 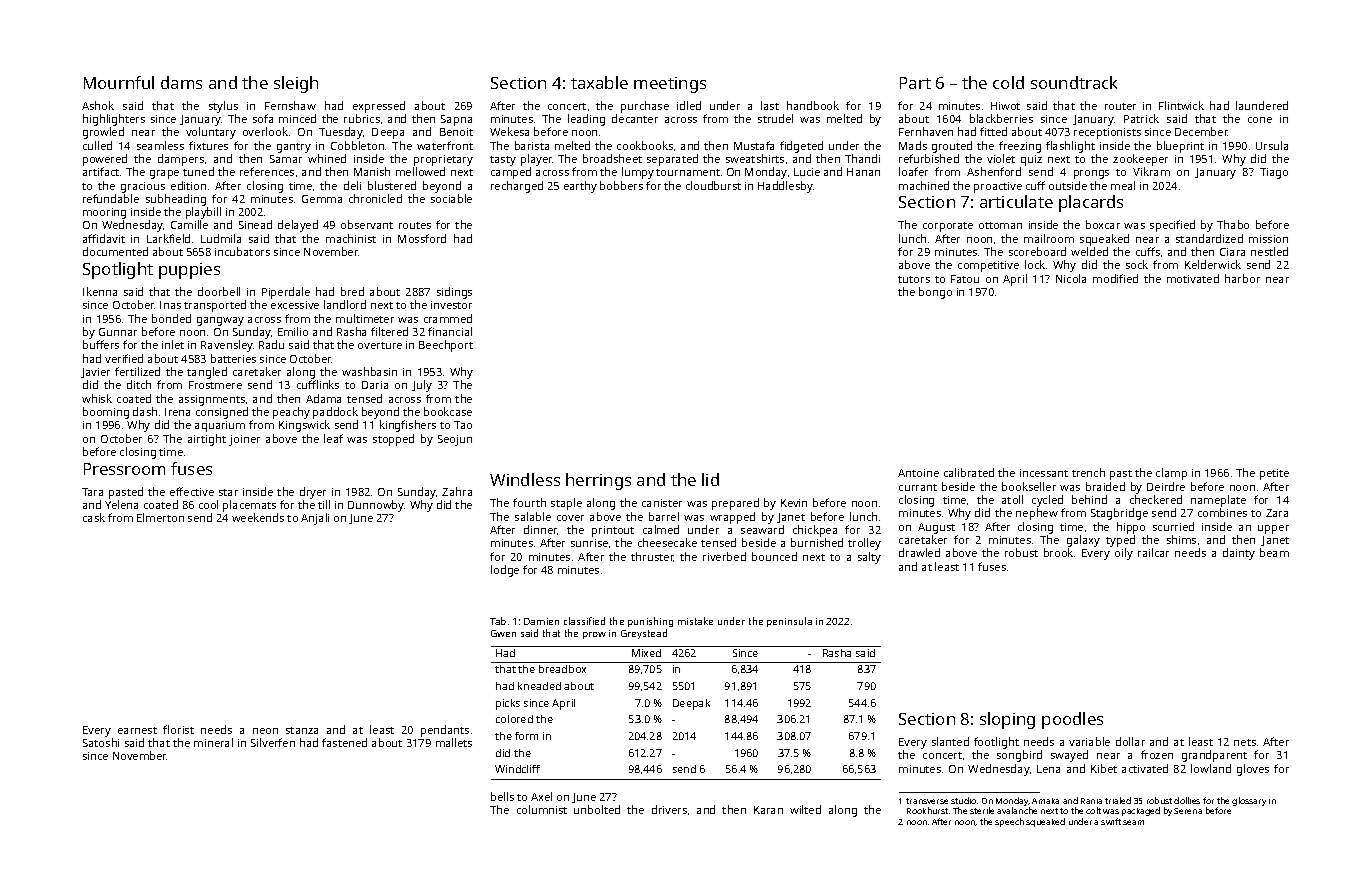 What do you see at coordinates (1058, 552) in the screenshot?
I see `brook` at bounding box center [1058, 552].
